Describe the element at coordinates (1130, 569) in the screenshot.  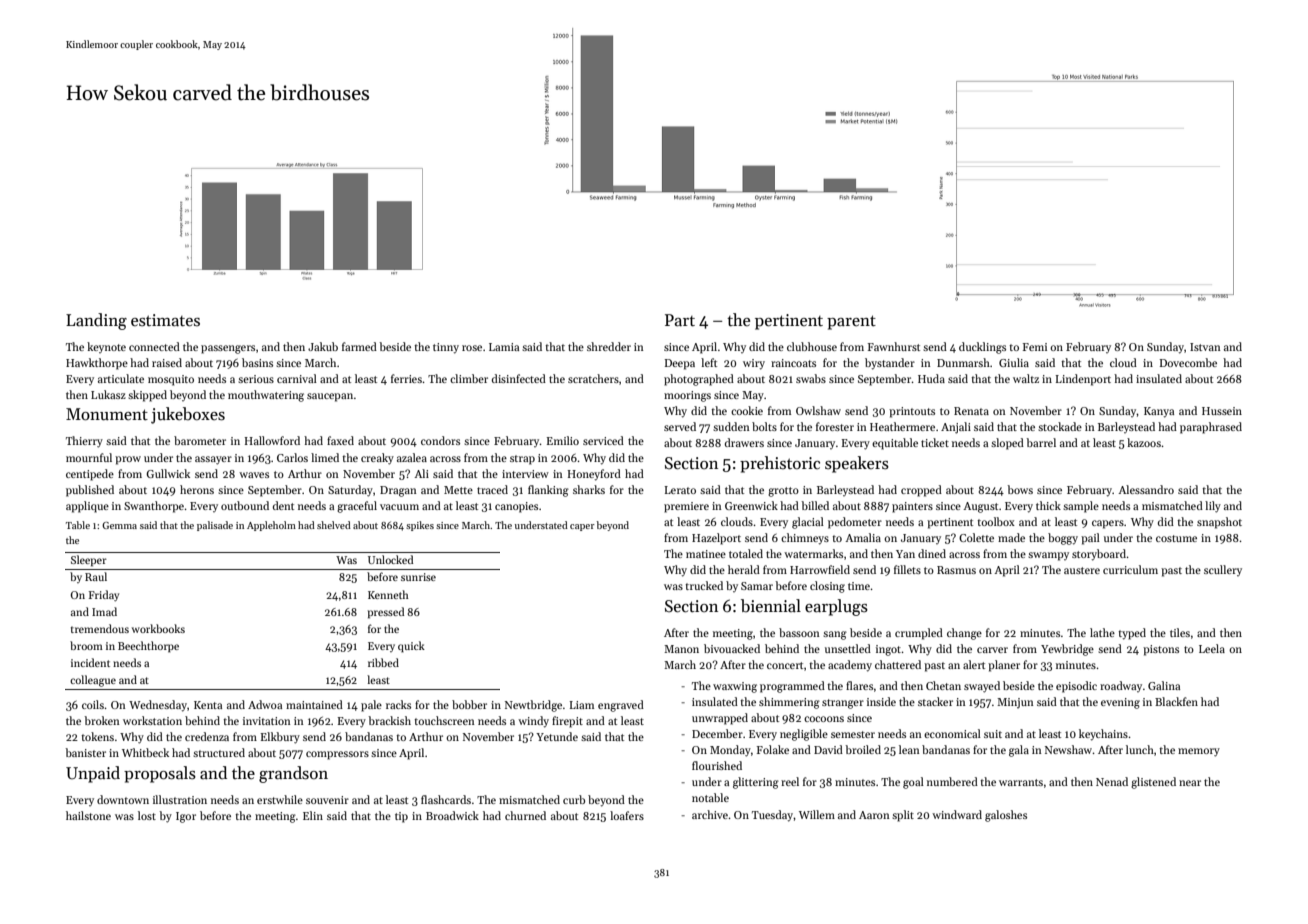
I see `curriculum` at that location.
